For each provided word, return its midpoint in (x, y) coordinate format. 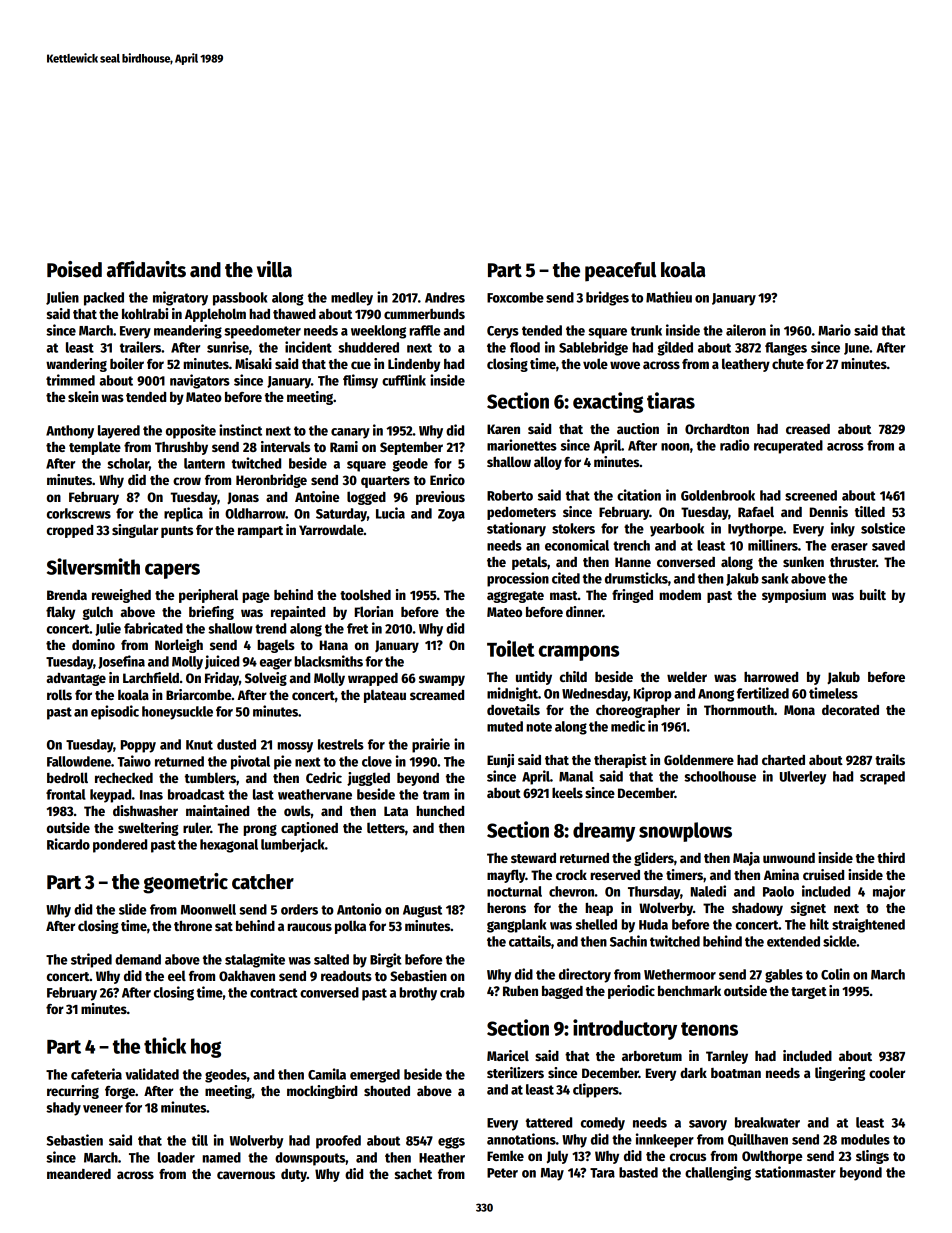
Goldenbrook (718, 495)
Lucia (390, 513)
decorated (850, 710)
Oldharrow (255, 513)
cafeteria (96, 1074)
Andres (445, 297)
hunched (440, 811)
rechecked (124, 778)
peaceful (620, 272)
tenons (709, 1029)
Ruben (520, 991)
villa (274, 269)
